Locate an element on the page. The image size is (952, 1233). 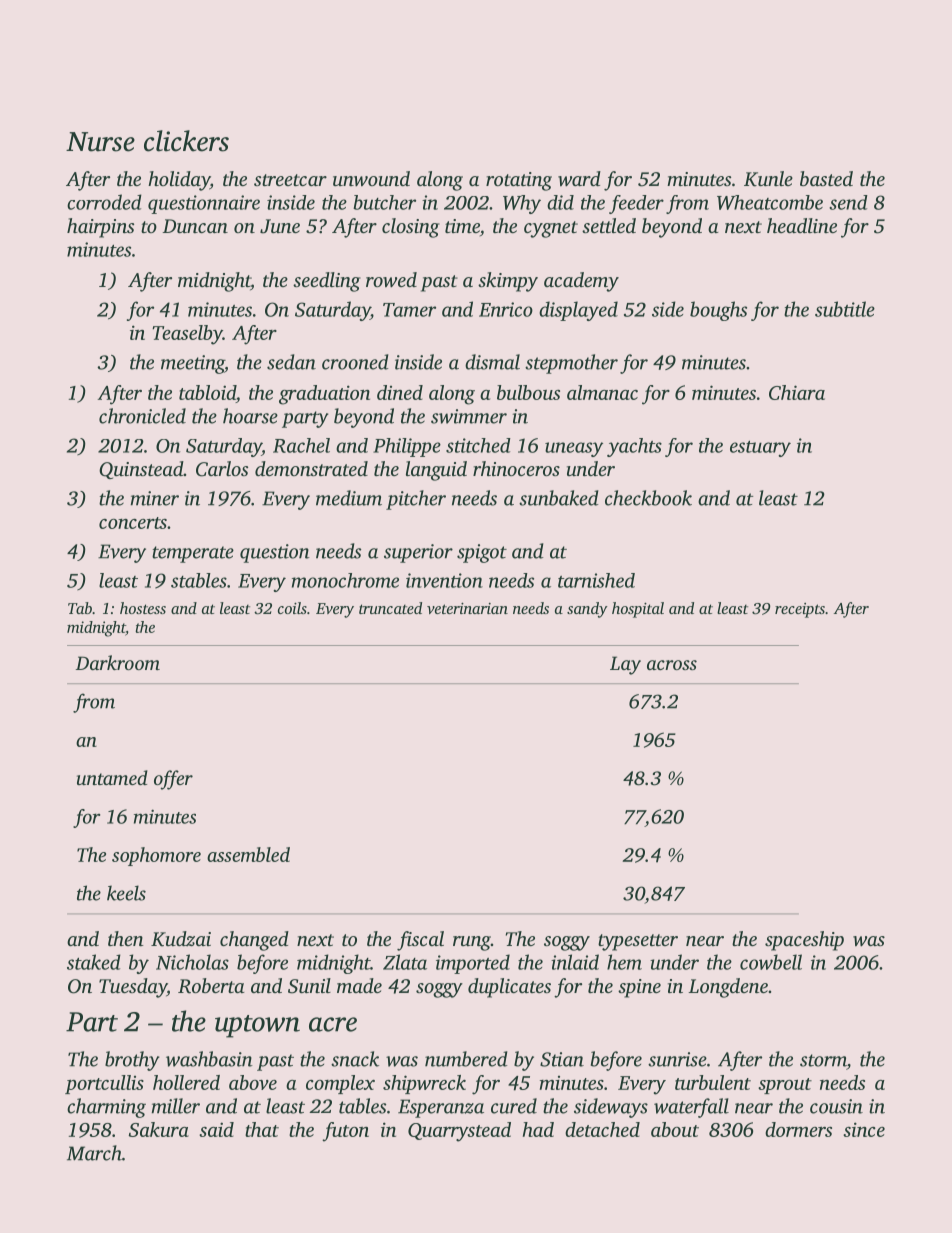
veterinarian is located at coordinates (467, 608).
